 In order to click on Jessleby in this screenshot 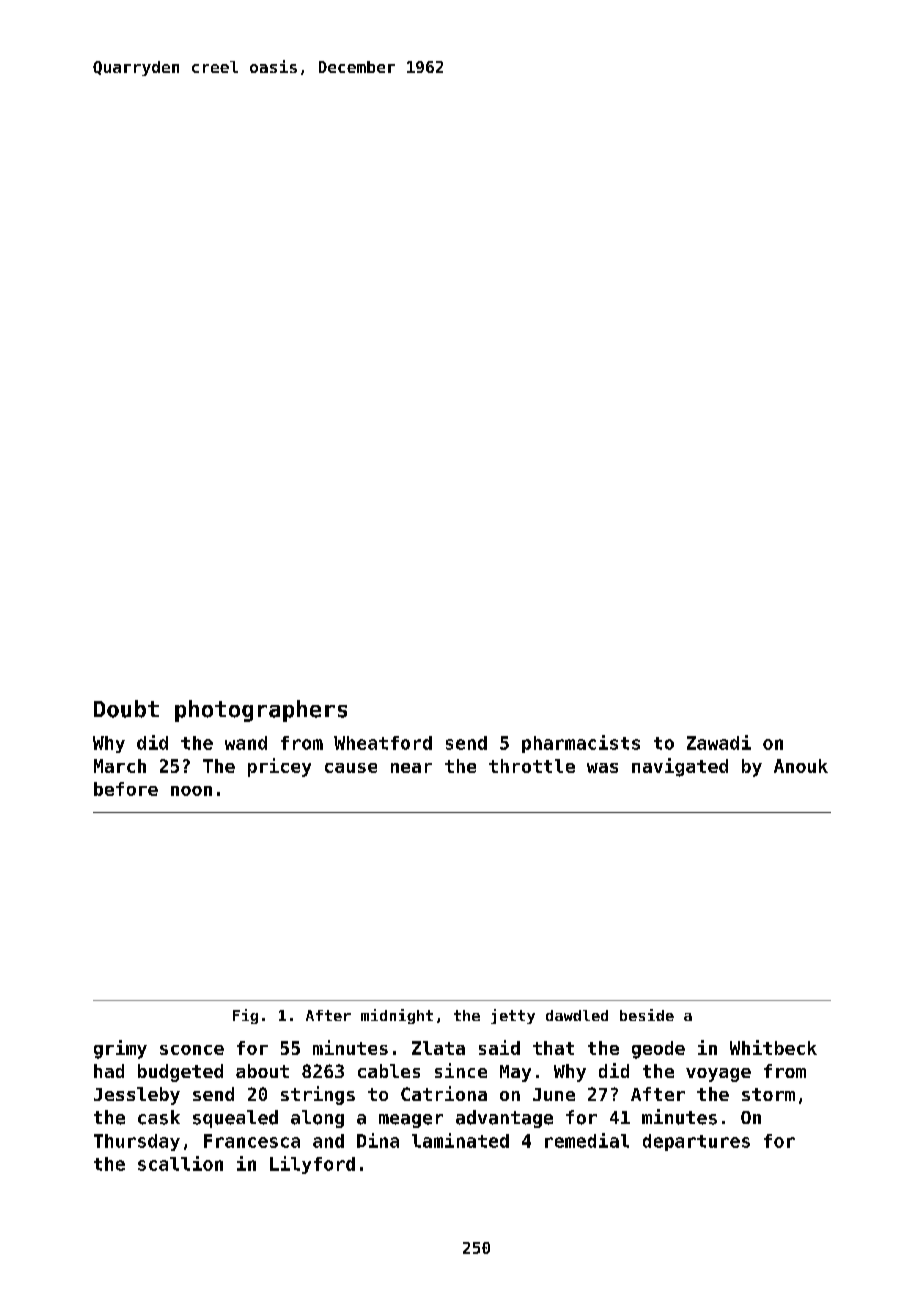, I will do `click(137, 1096)`.
